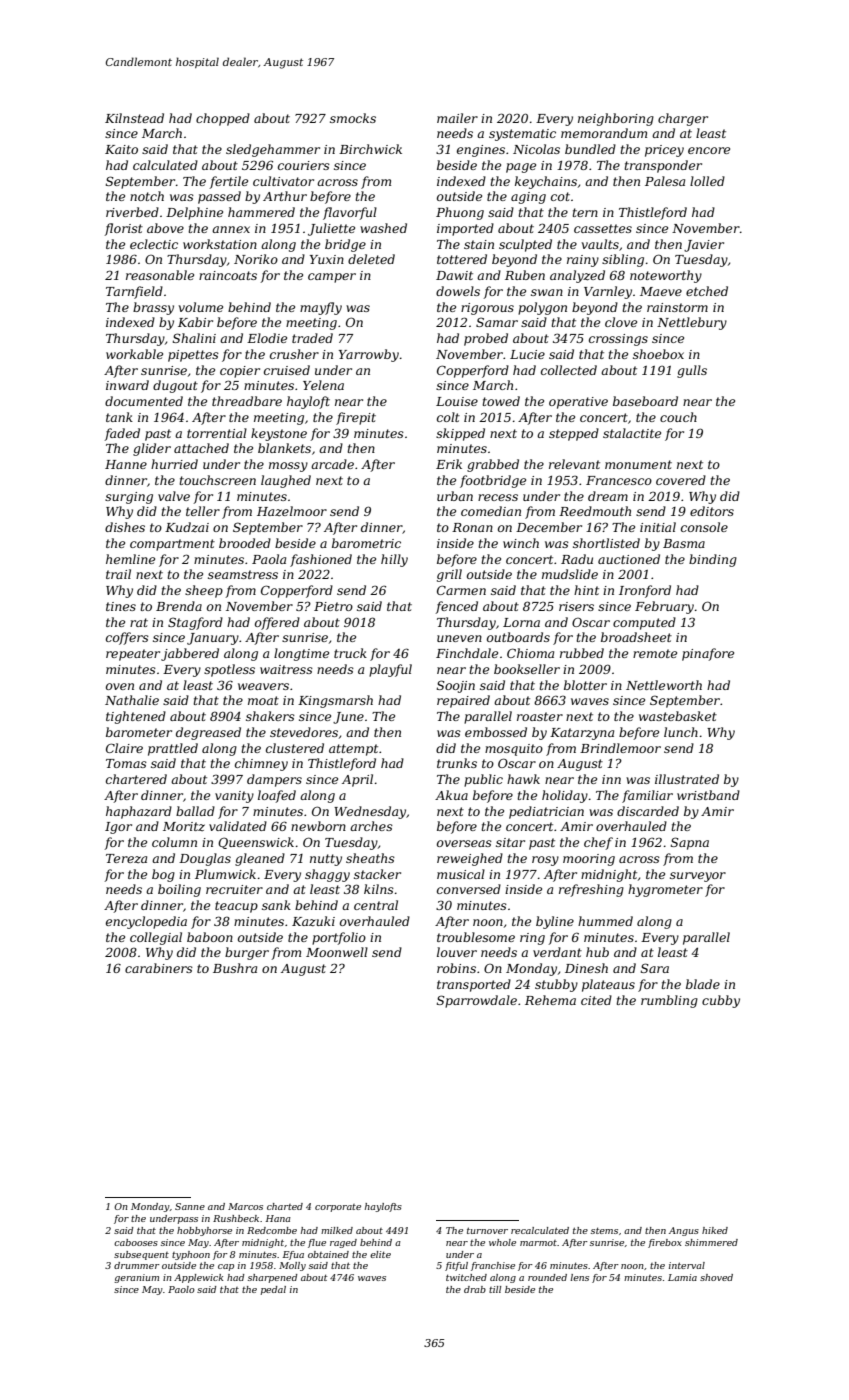 Image resolution: width=849 pixels, height=1400 pixels. I want to click on Birchwick, so click(370, 149).
